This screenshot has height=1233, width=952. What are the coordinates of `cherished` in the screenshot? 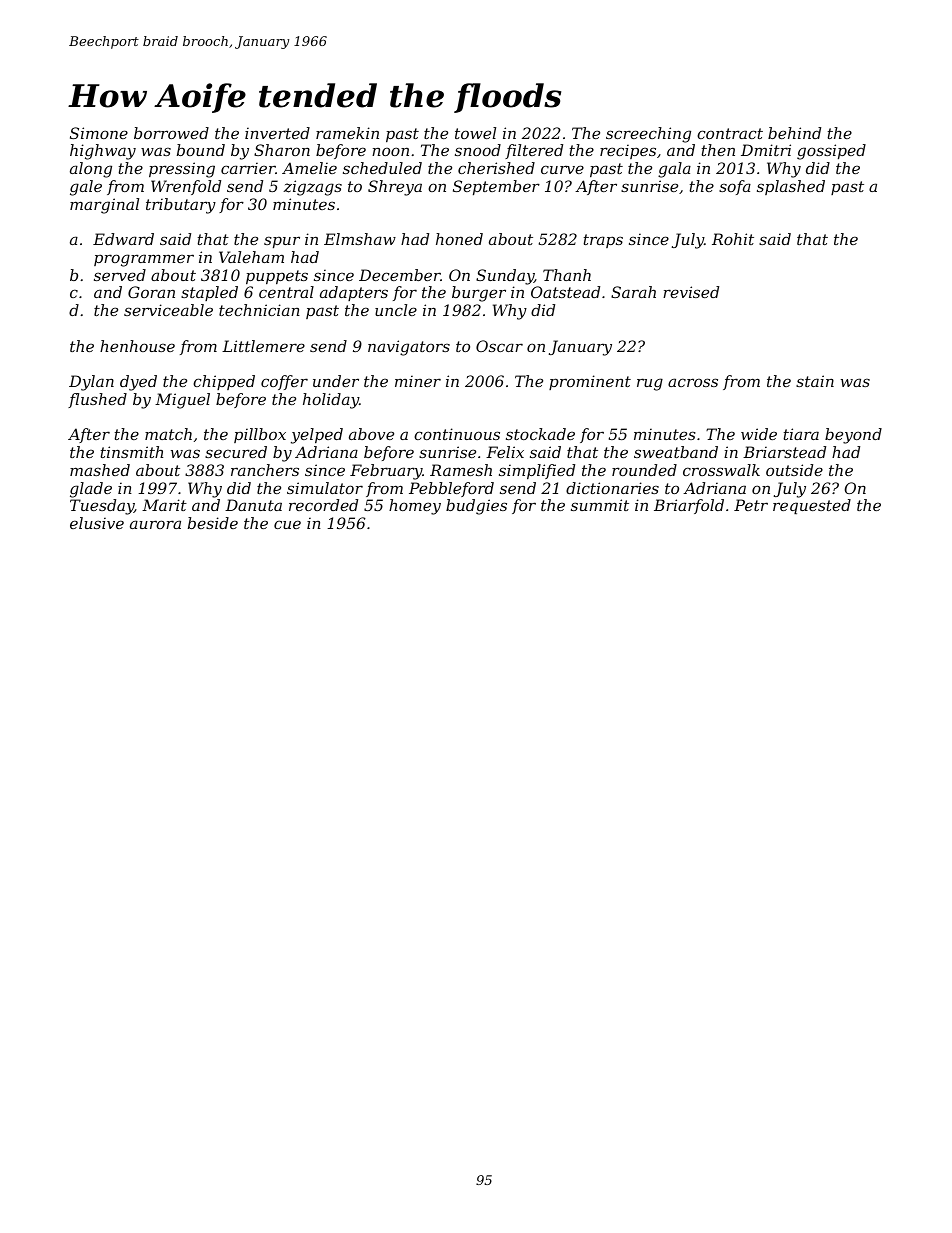 It's located at (496, 168).
